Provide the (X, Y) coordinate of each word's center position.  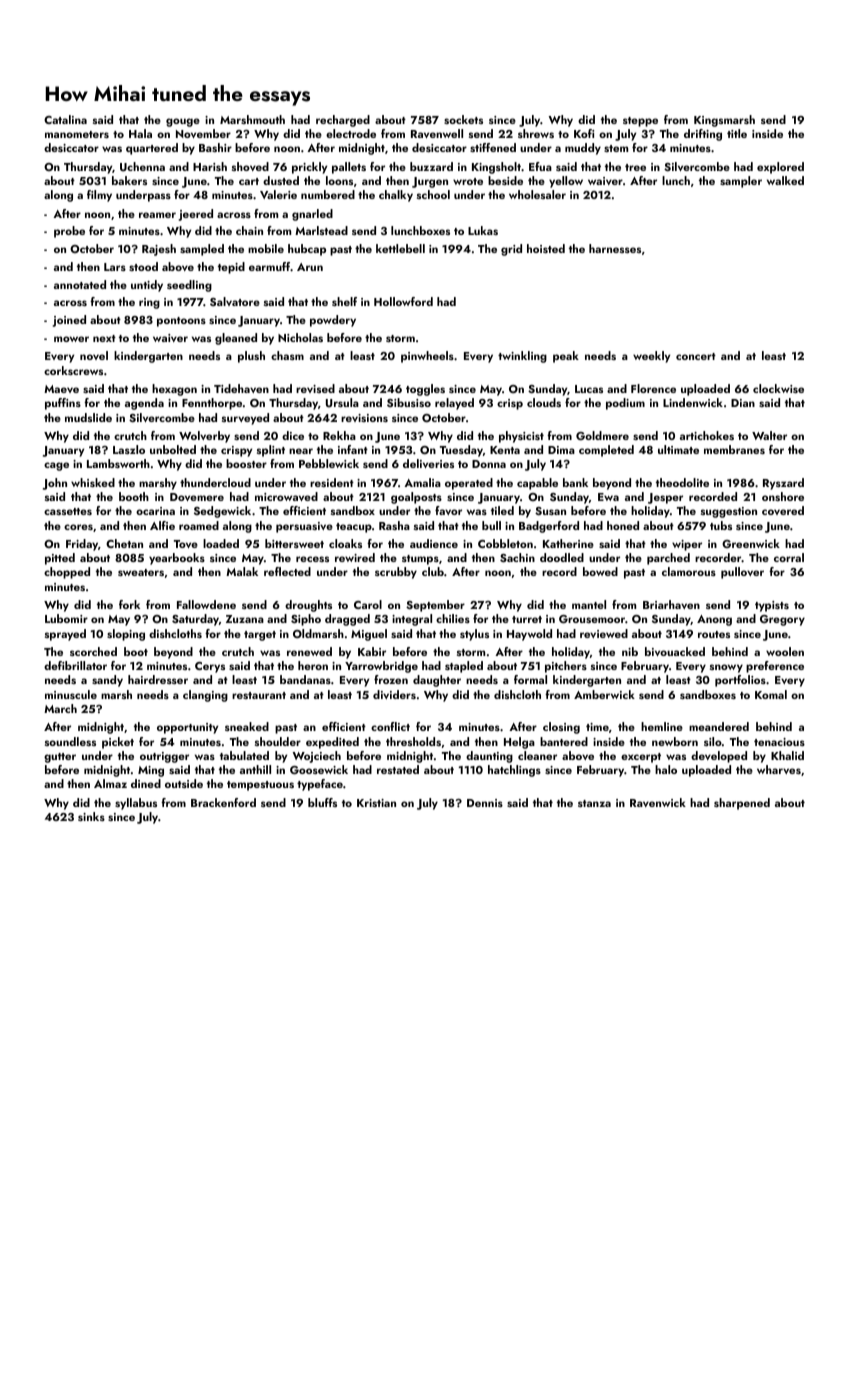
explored (780, 168)
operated (469, 484)
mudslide (88, 417)
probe (69, 232)
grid (511, 250)
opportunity (187, 728)
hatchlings (514, 771)
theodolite (682, 482)
